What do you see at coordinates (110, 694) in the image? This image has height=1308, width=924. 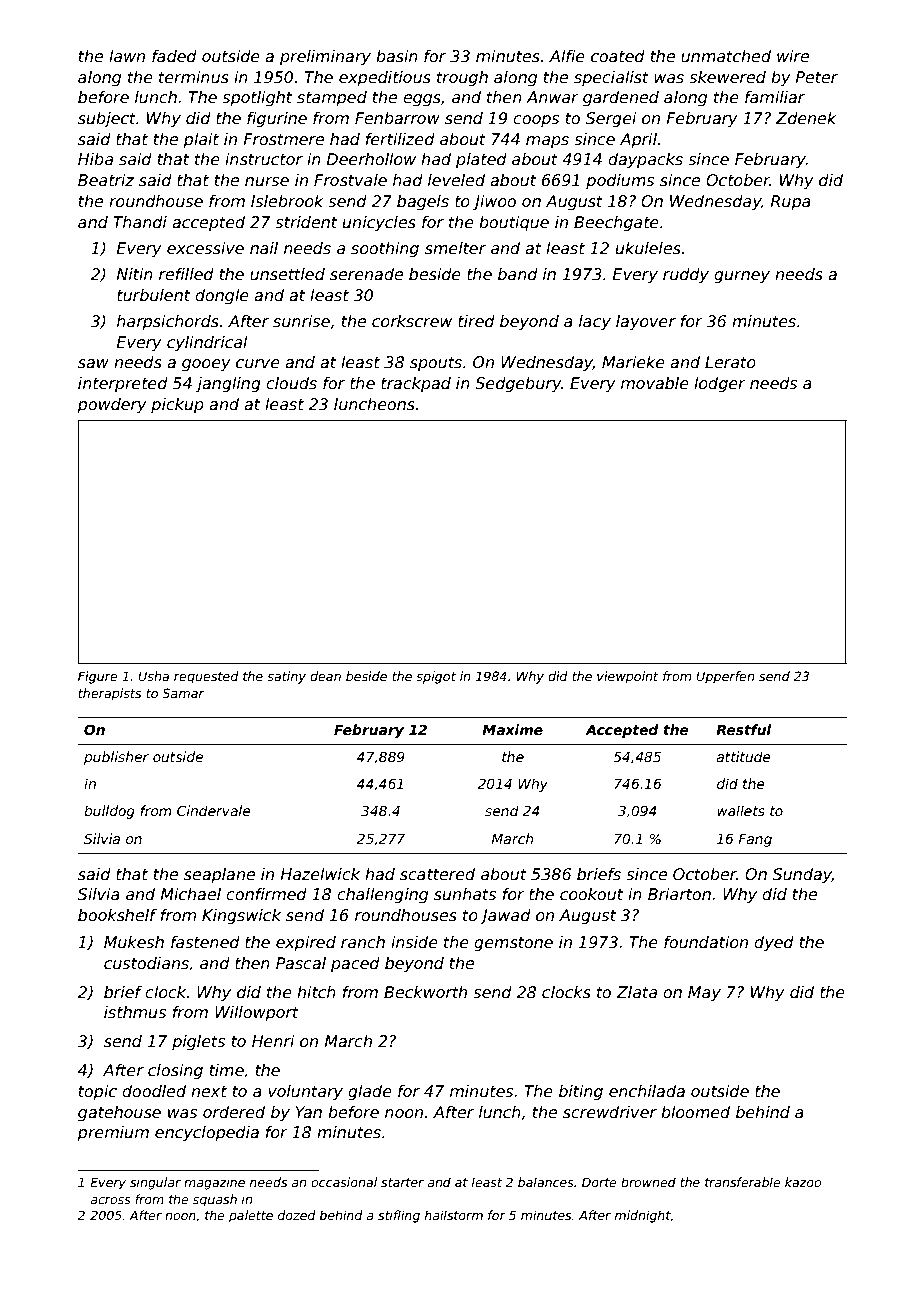 I see `therapists` at bounding box center [110, 694].
